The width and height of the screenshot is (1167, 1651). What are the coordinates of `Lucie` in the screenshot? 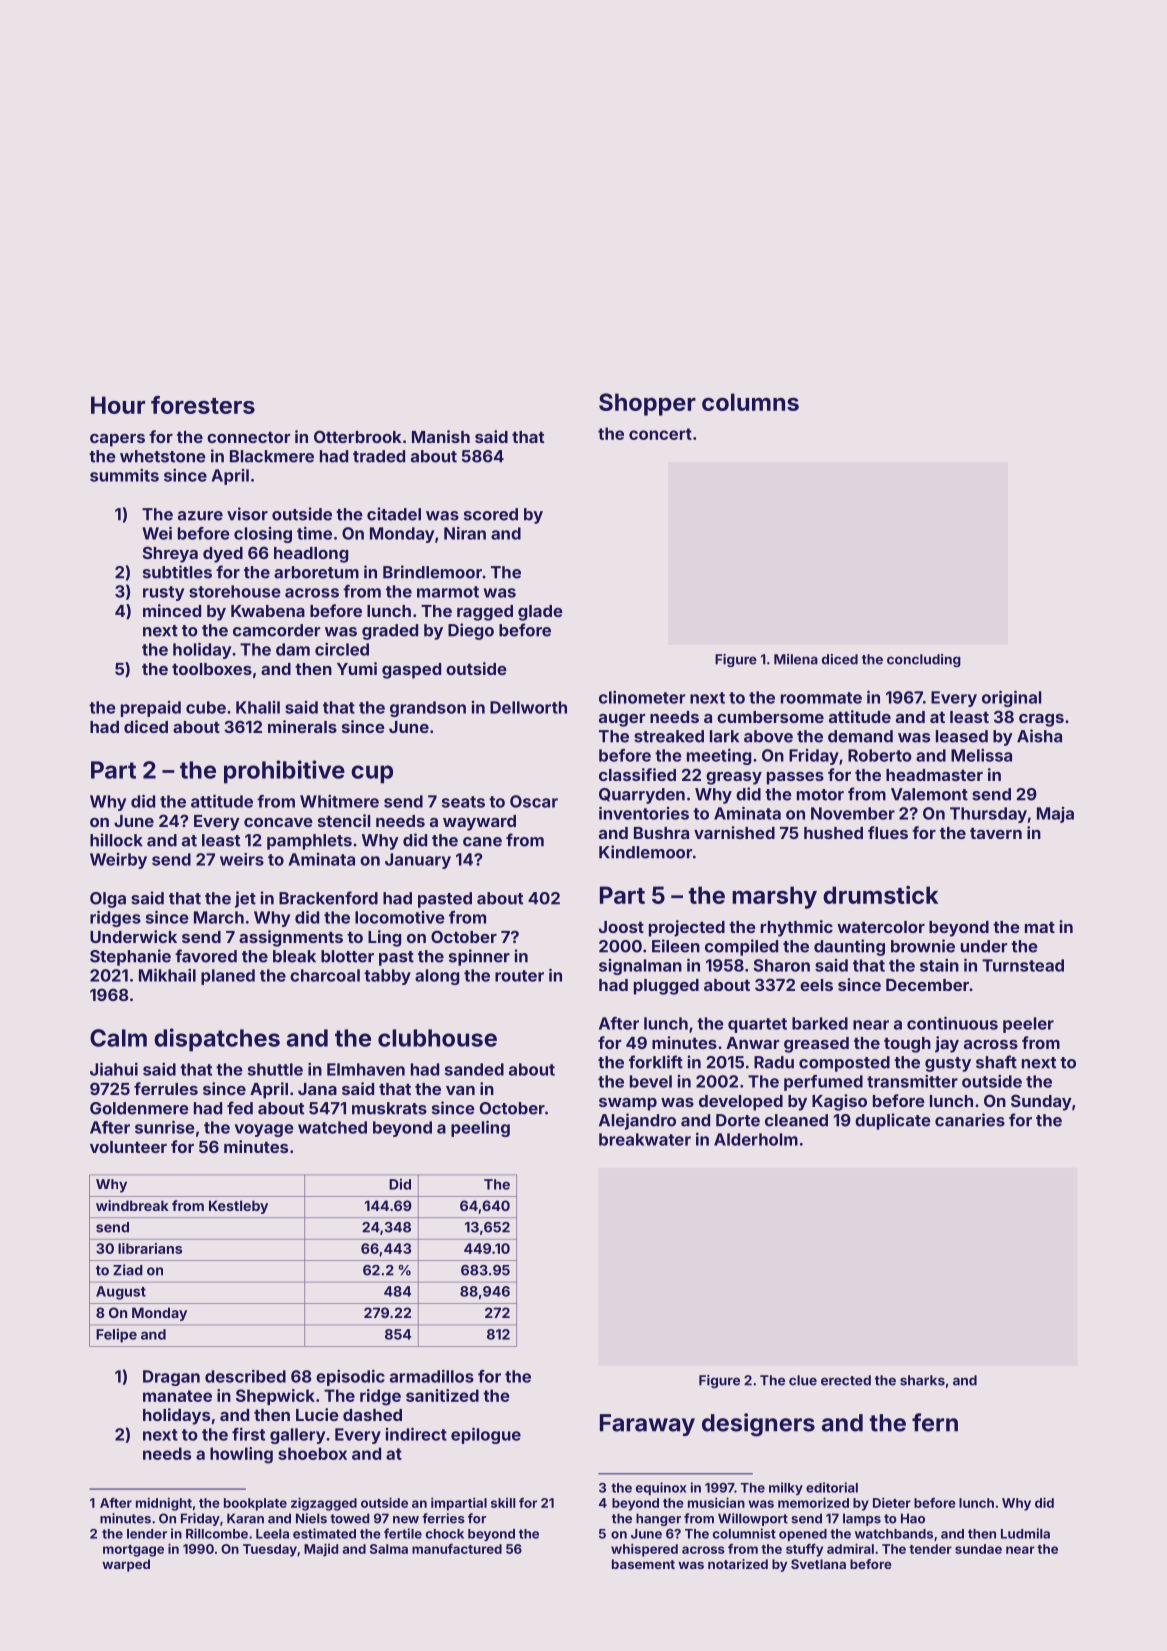 It's located at (317, 1414).
